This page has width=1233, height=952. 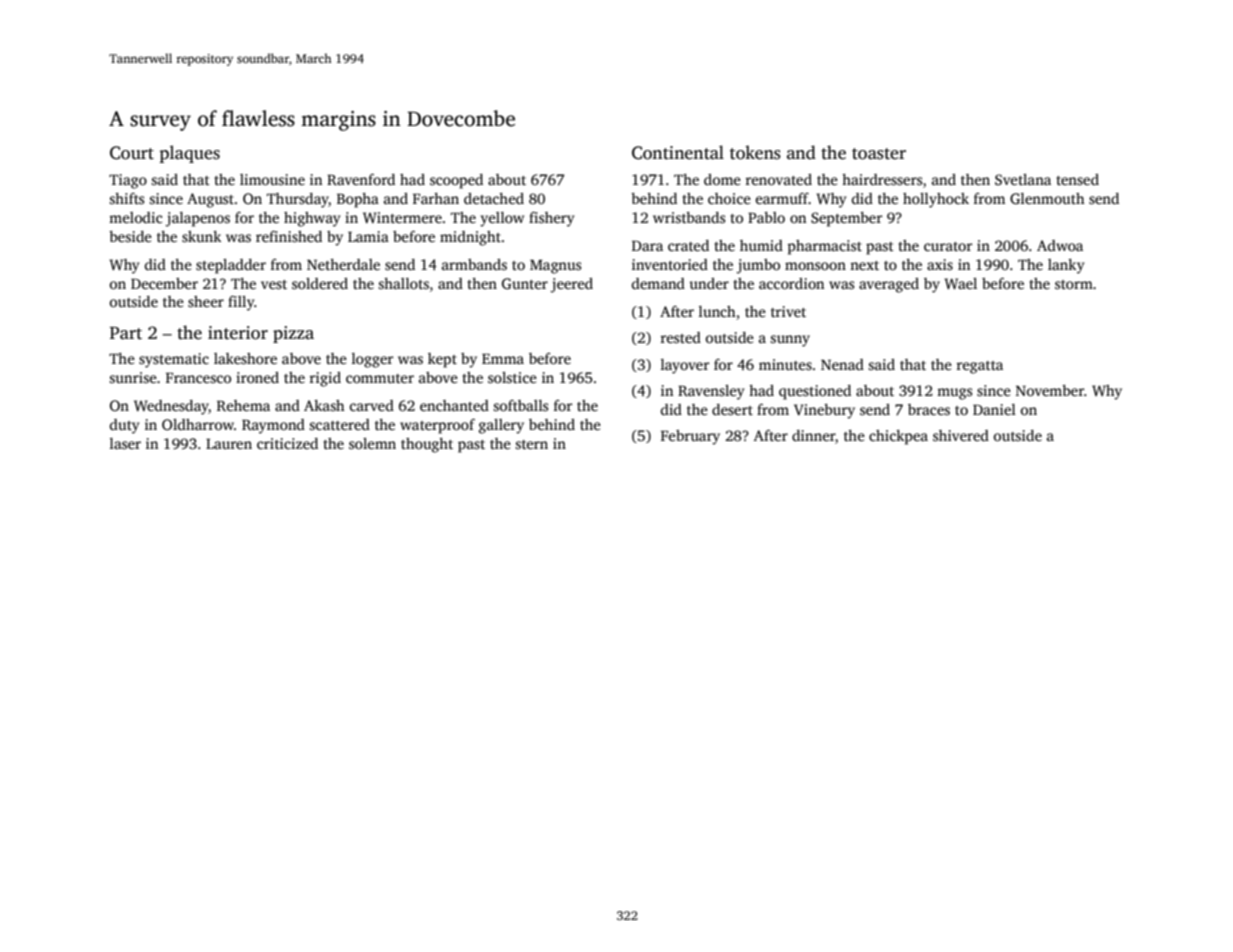 What do you see at coordinates (124, 426) in the page?
I see `duty` at bounding box center [124, 426].
